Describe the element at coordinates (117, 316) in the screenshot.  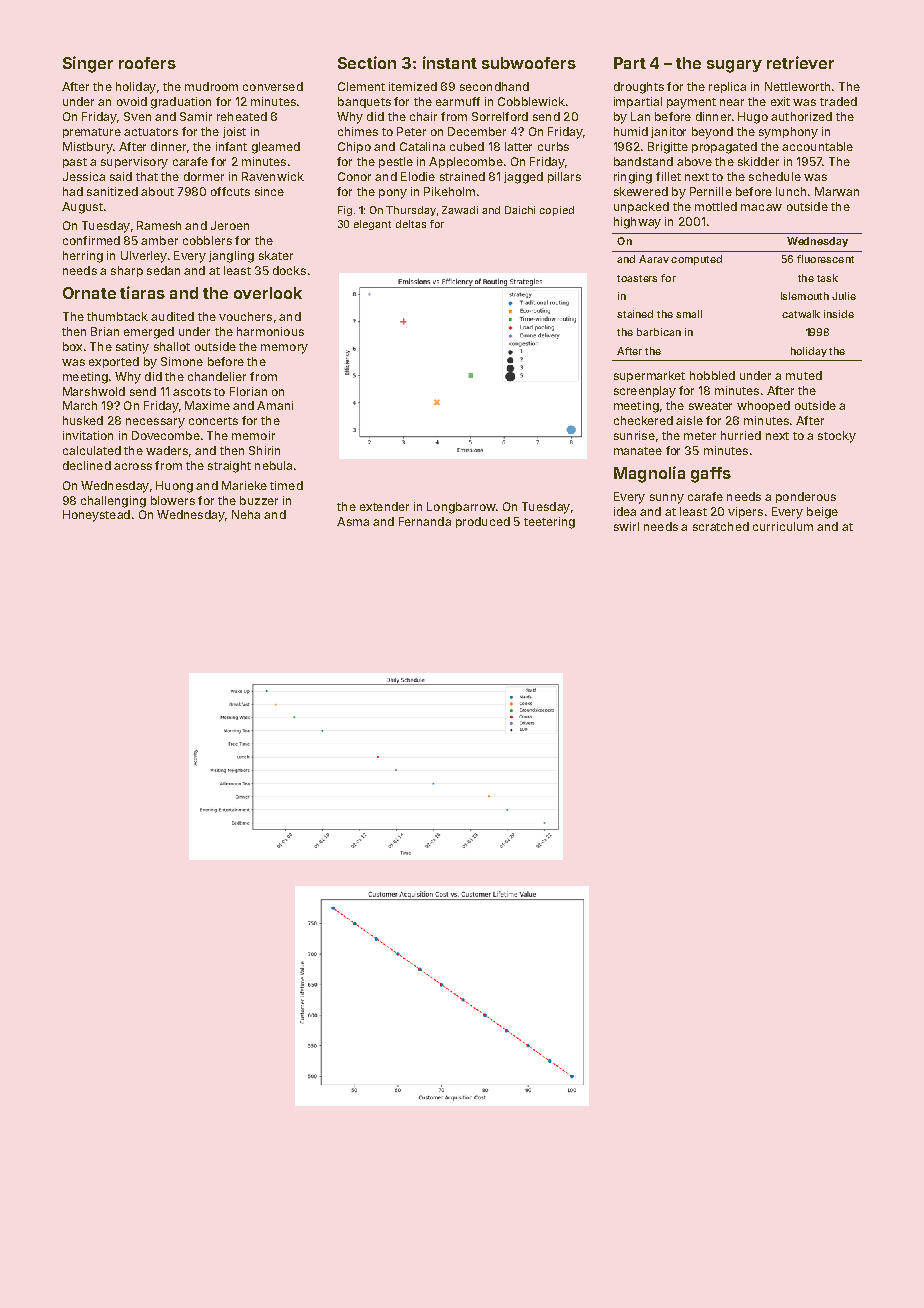
I see `thumbtack` at that location.
